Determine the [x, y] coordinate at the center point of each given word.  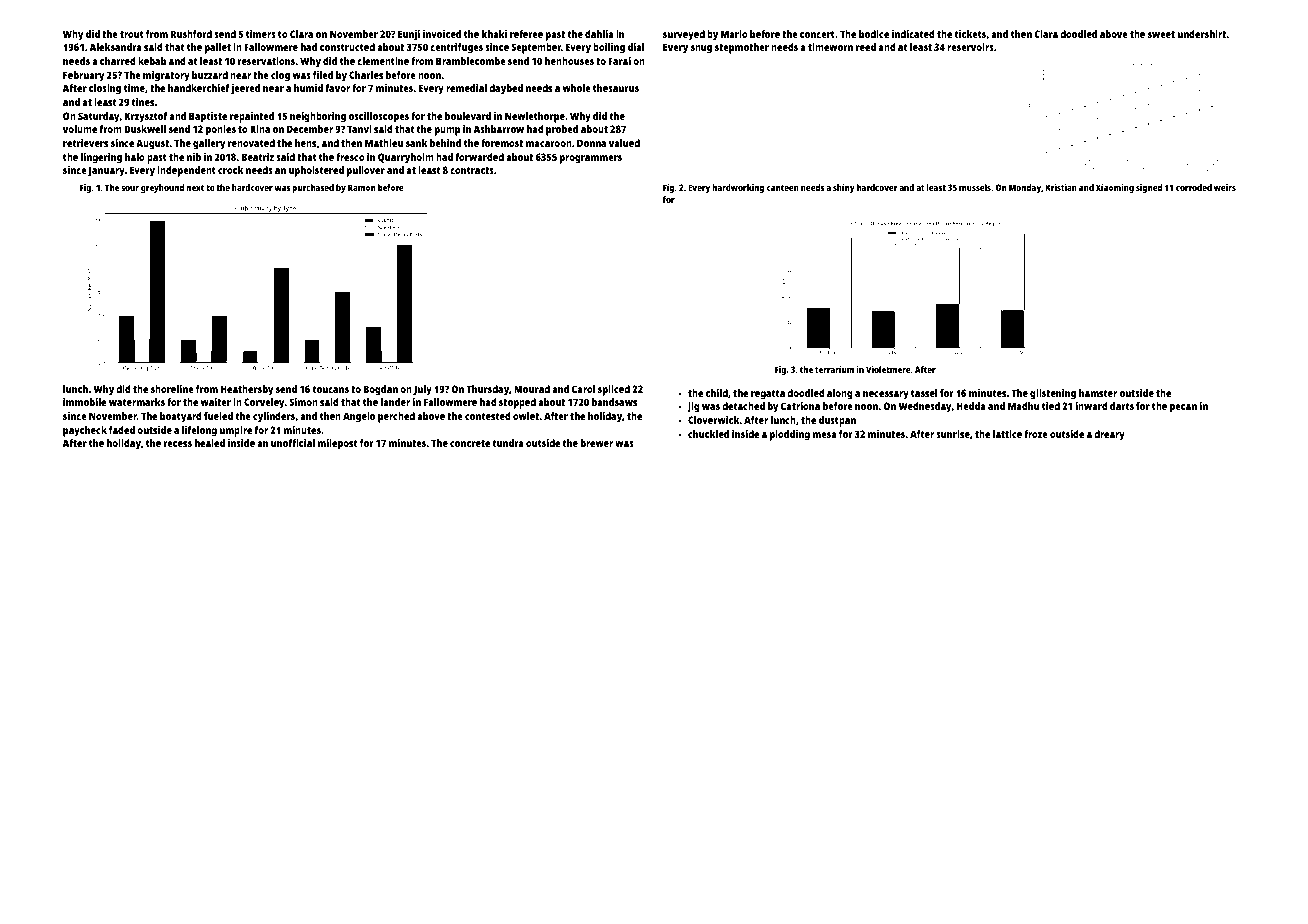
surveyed [684, 35]
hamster [1098, 393]
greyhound [162, 188]
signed [1149, 188]
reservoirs [970, 47]
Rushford [191, 34]
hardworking [738, 188]
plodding [790, 435]
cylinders [274, 417]
